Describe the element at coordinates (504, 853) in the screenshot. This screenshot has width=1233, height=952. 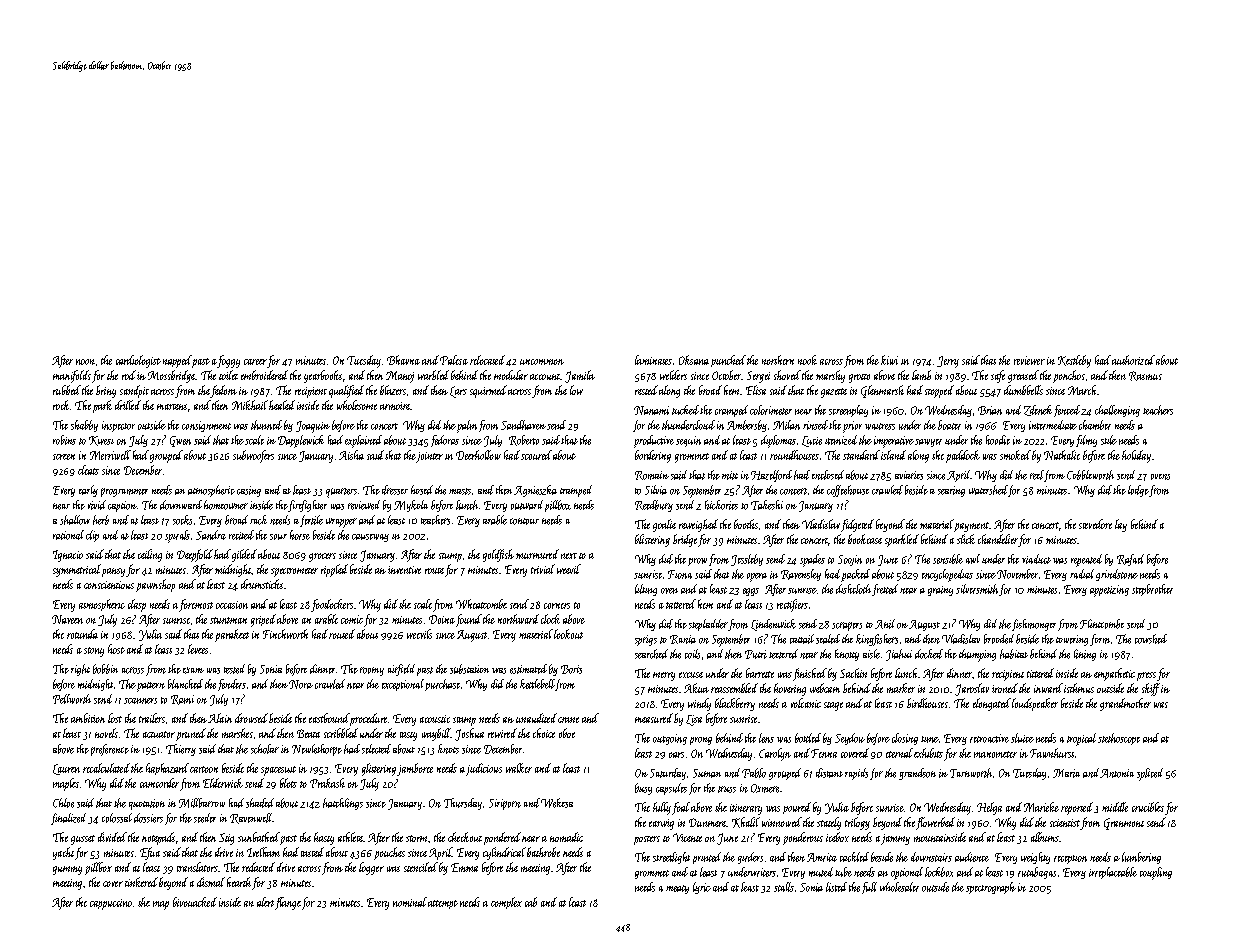
I see `cylindrical` at that location.
